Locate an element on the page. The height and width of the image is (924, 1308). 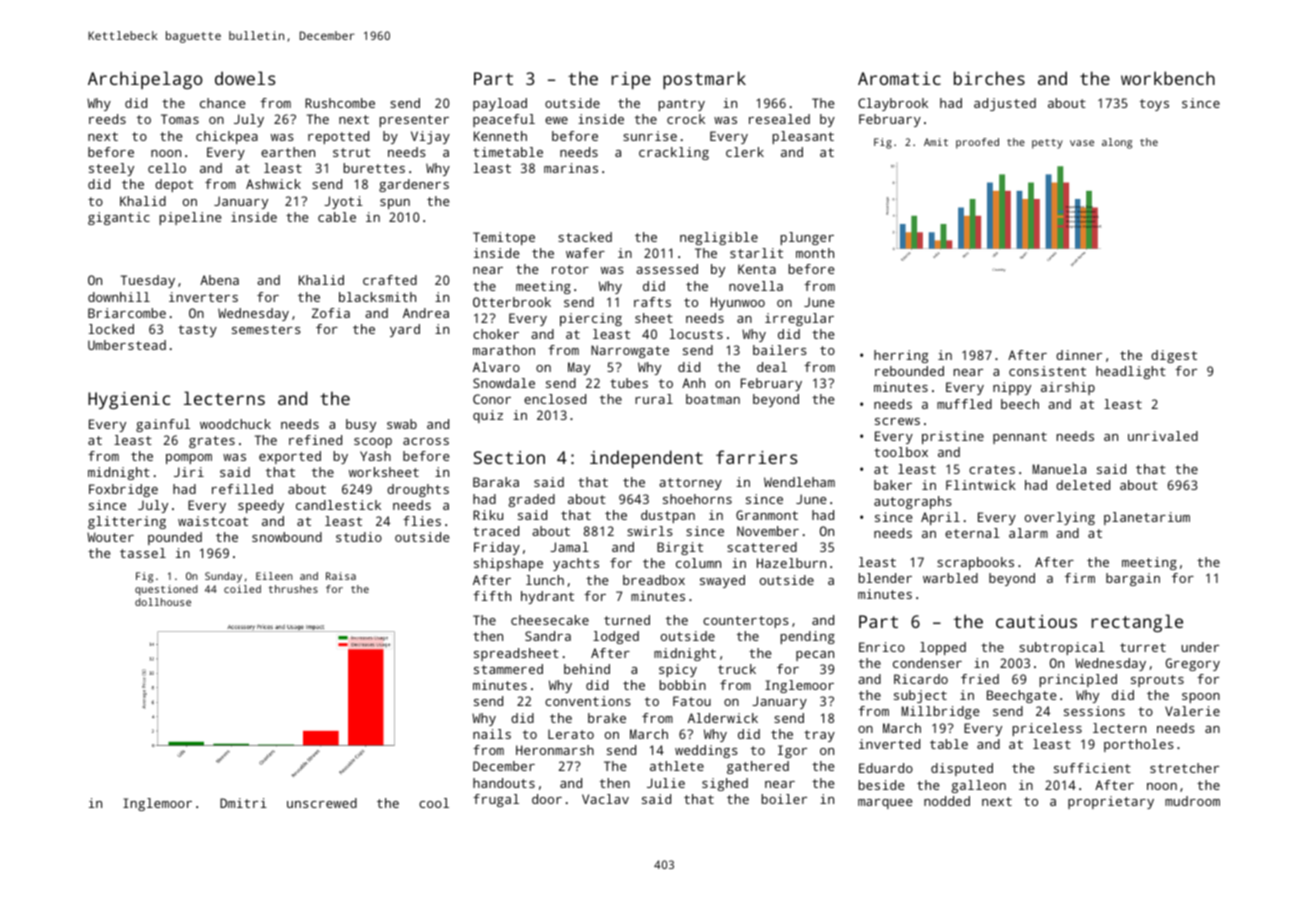
Kenneth is located at coordinates (500, 136).
